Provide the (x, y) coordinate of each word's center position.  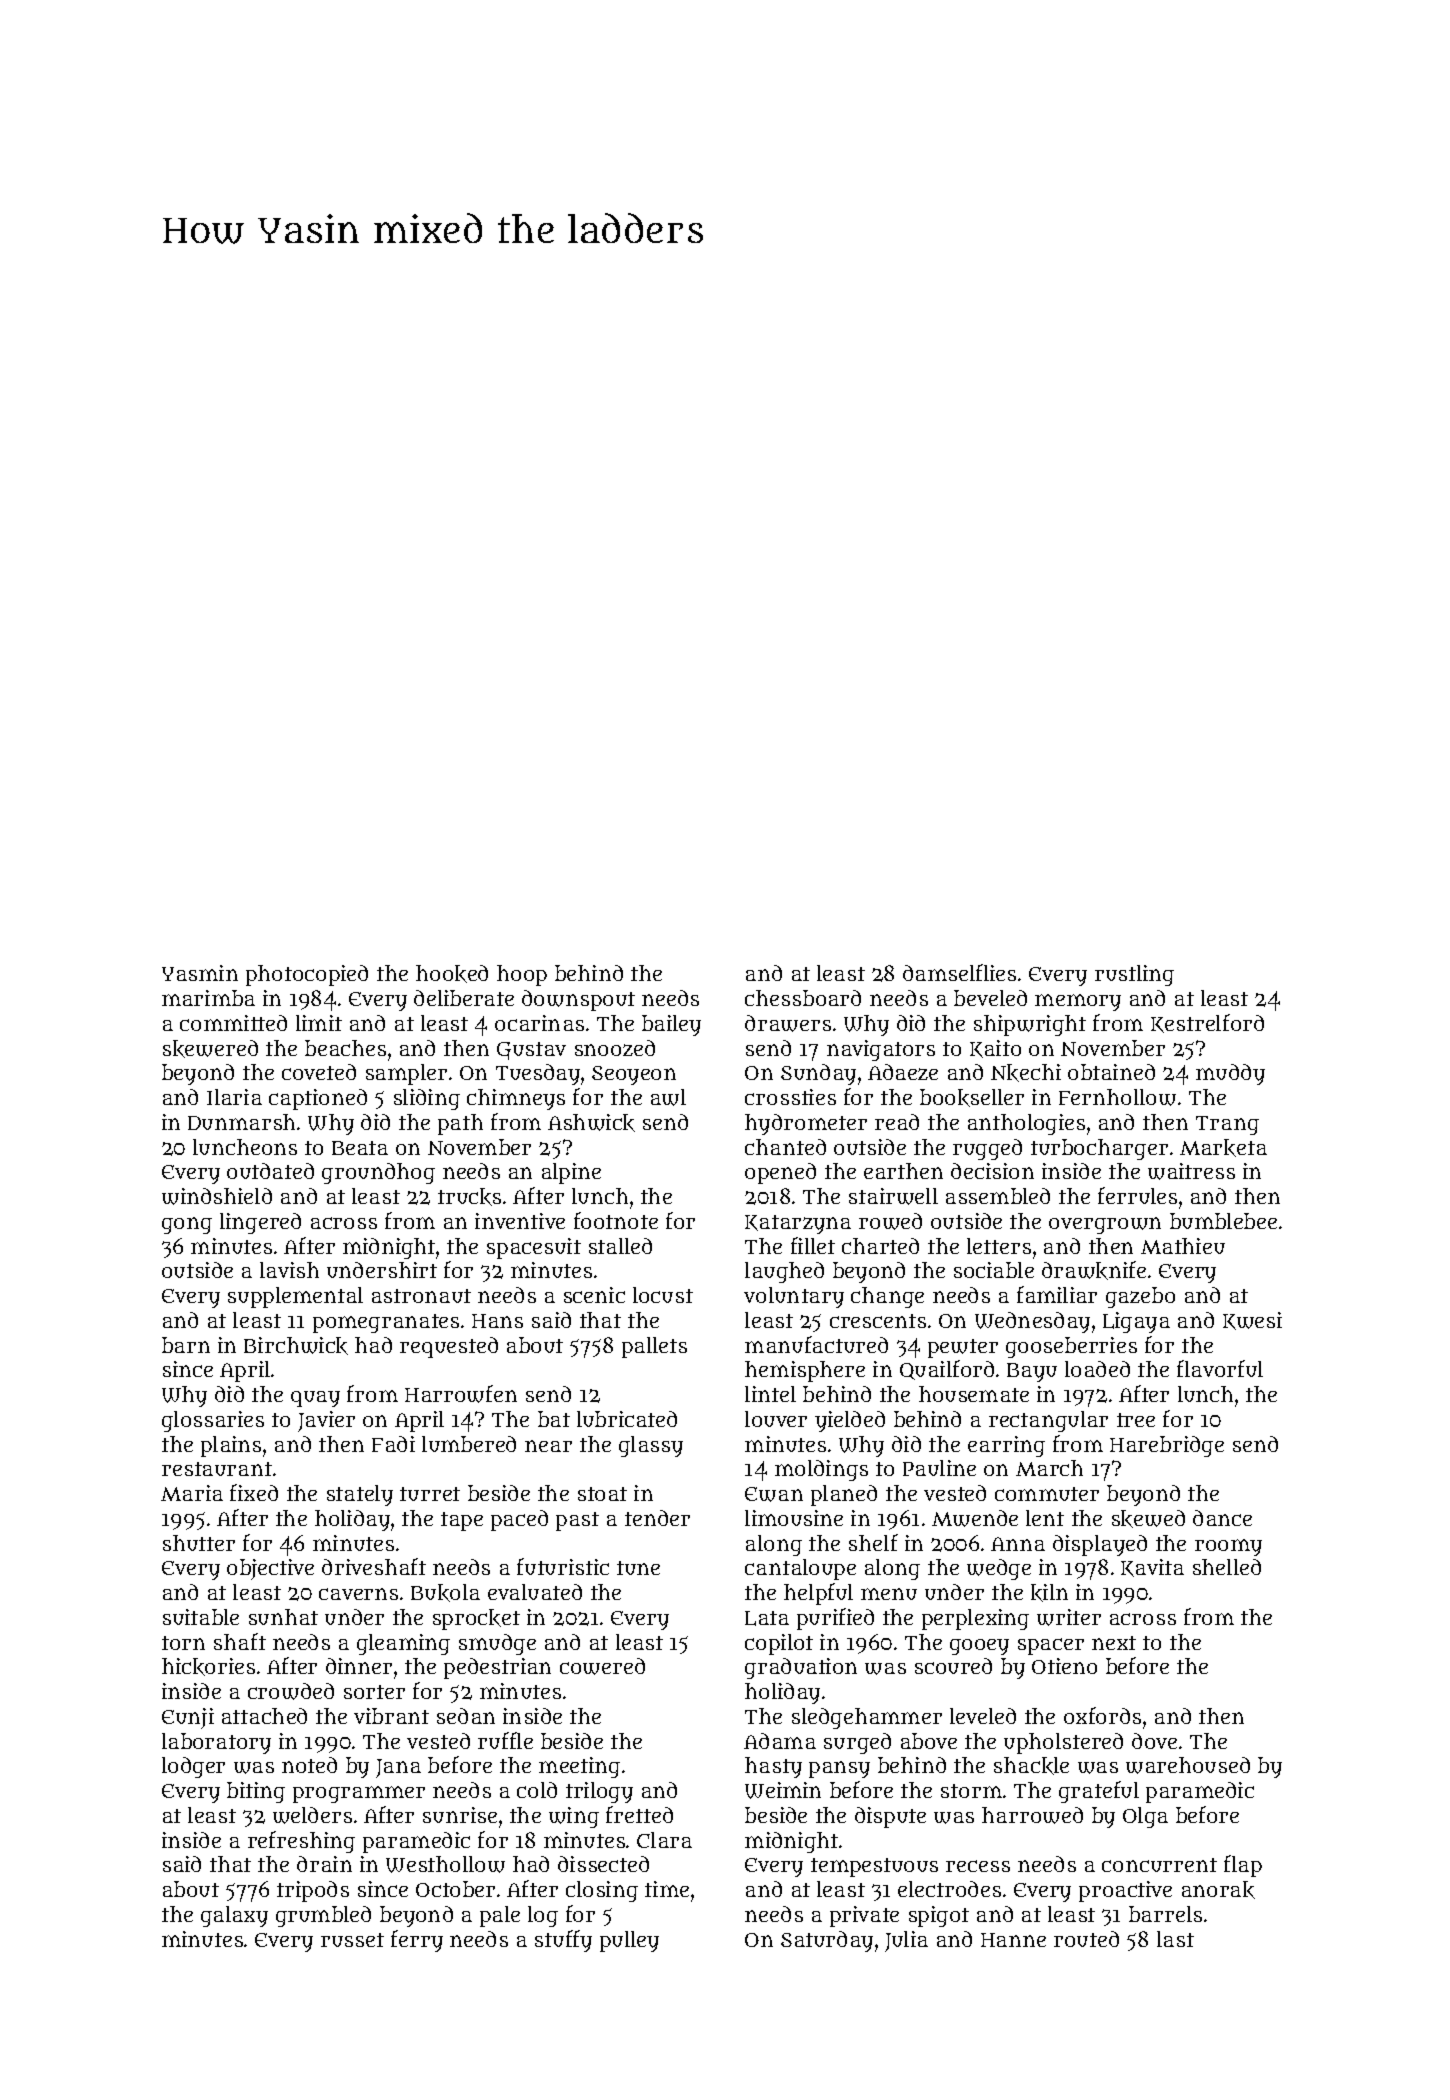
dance (1222, 1518)
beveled (990, 998)
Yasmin (200, 973)
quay (315, 1399)
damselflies (959, 972)
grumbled (323, 1916)
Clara (664, 1840)
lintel (770, 1394)
